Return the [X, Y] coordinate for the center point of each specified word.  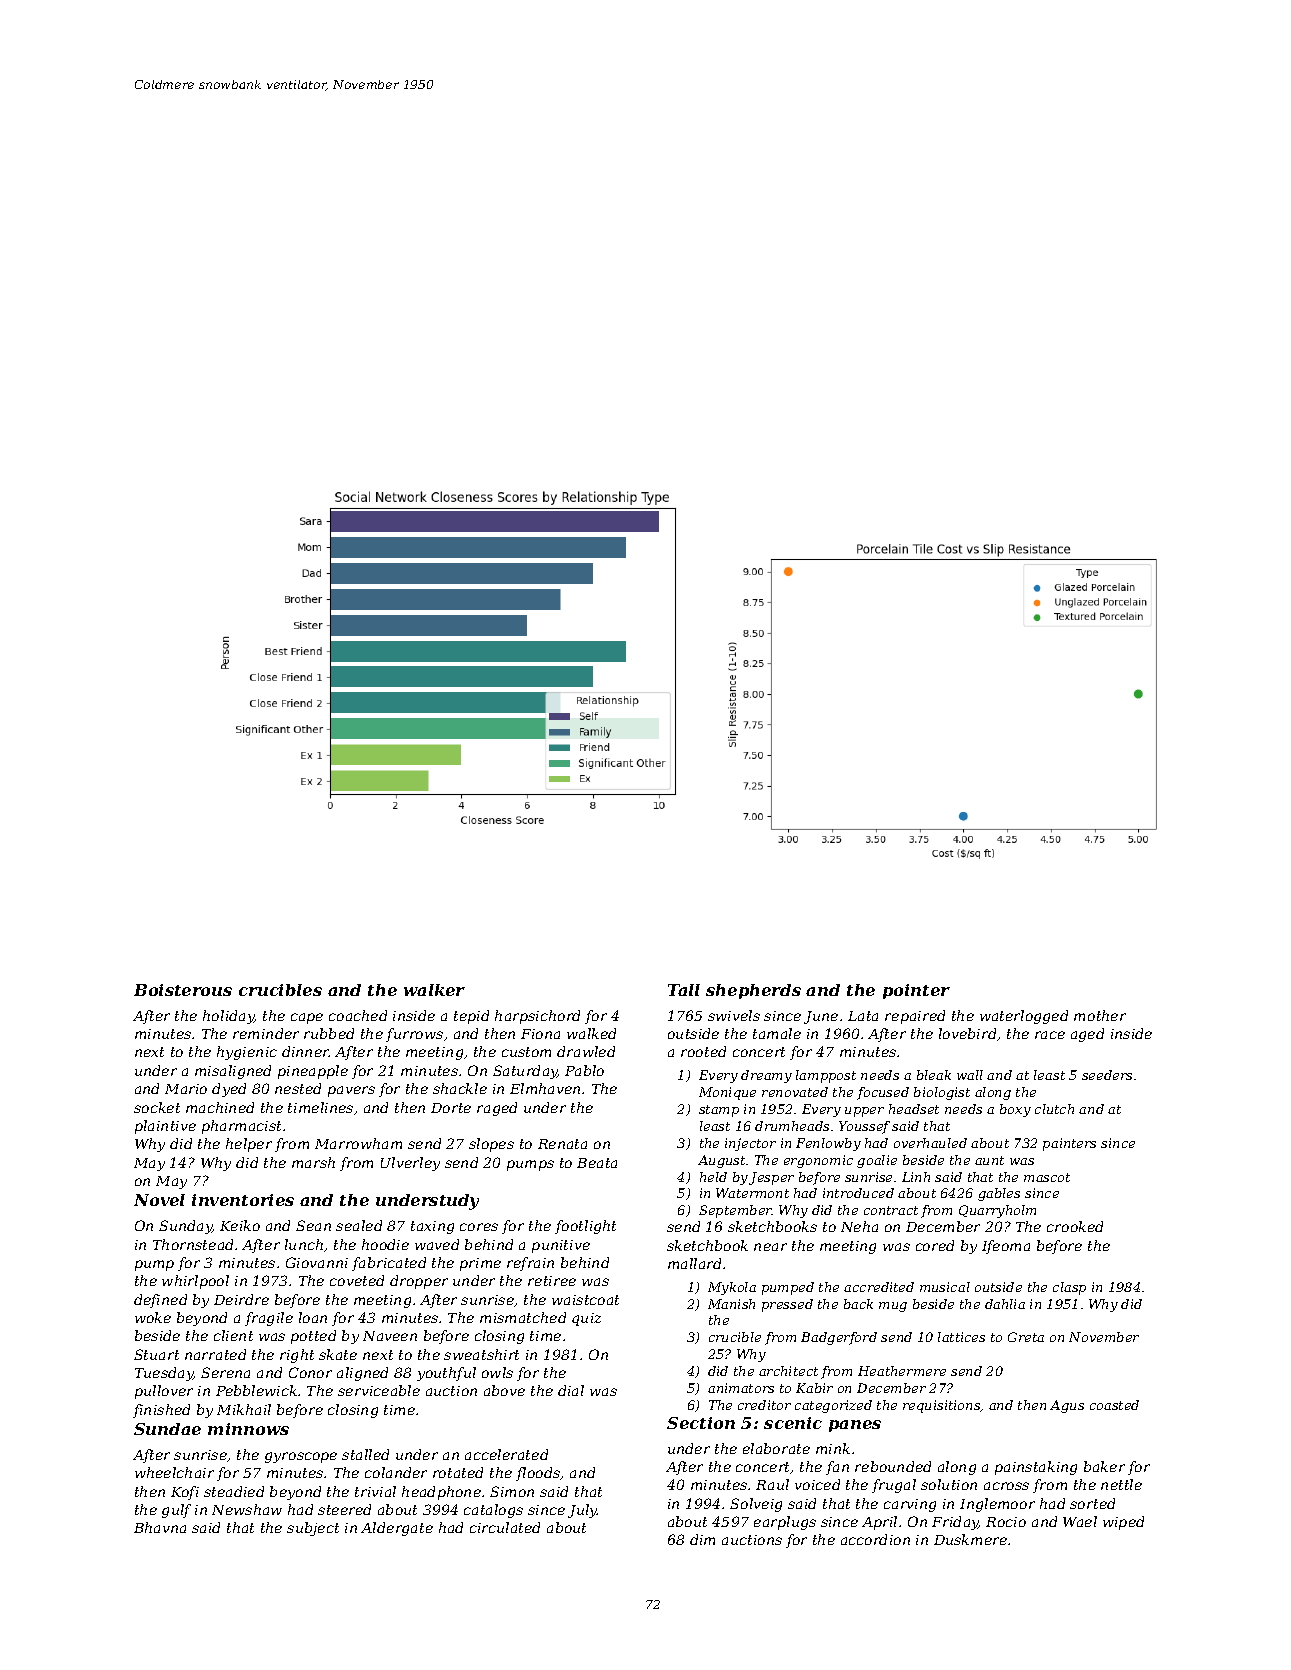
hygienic [247, 1053]
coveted [357, 1280]
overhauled [930, 1143]
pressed [787, 1305]
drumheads [792, 1126]
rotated [458, 1472]
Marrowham [358, 1143]
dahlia [1005, 1304]
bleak [934, 1075]
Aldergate [397, 1529]
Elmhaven [545, 1088]
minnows [248, 1429]
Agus [1067, 1406]
